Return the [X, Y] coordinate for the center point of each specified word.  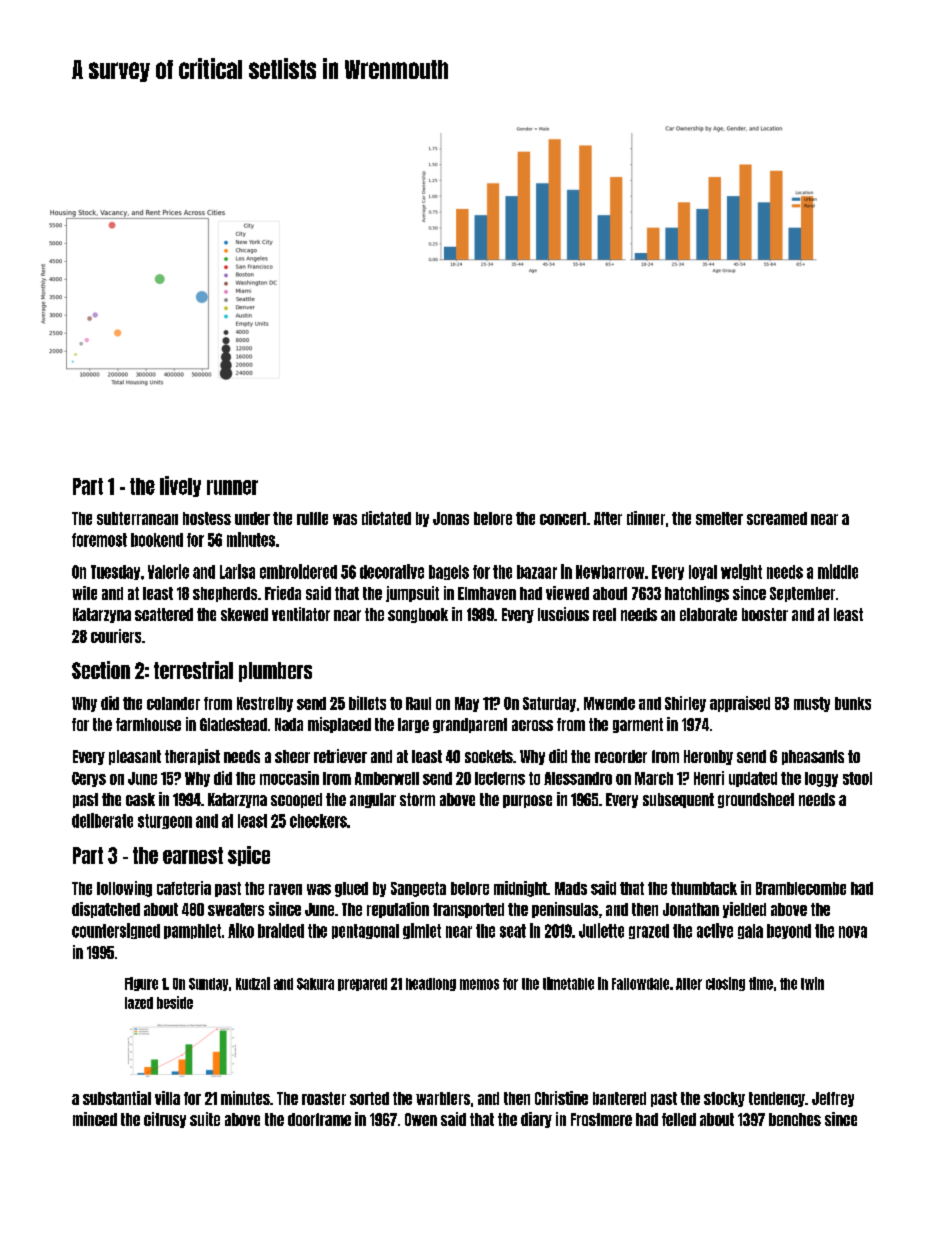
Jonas [451, 518]
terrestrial [193, 670]
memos [479, 984]
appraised [740, 704]
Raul [418, 703]
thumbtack [704, 888]
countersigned [116, 931]
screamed [777, 518]
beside [175, 1002]
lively [180, 486]
